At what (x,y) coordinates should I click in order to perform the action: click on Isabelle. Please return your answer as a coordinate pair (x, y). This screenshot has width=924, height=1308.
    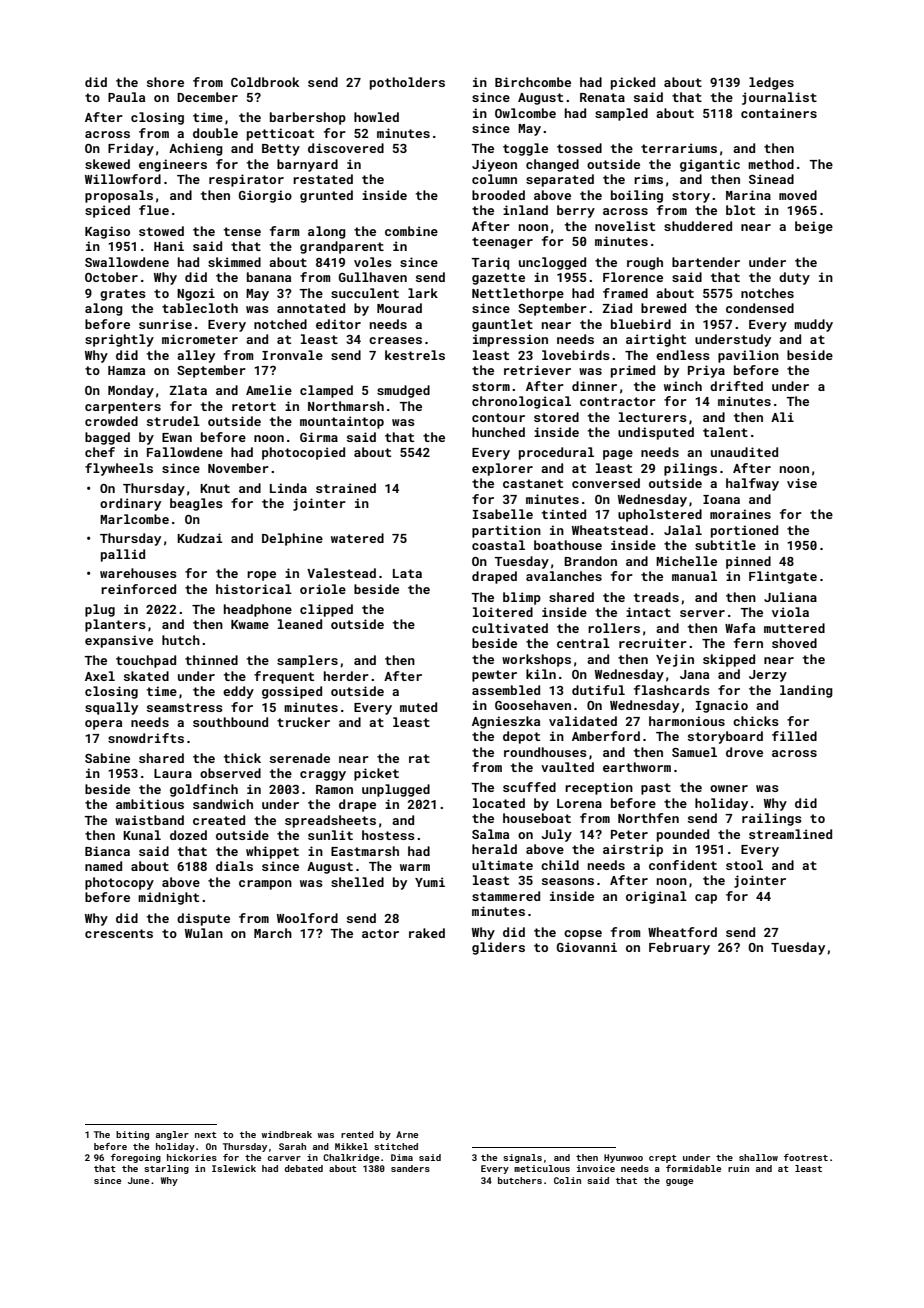
    Looking at the image, I should click on (503, 514).
